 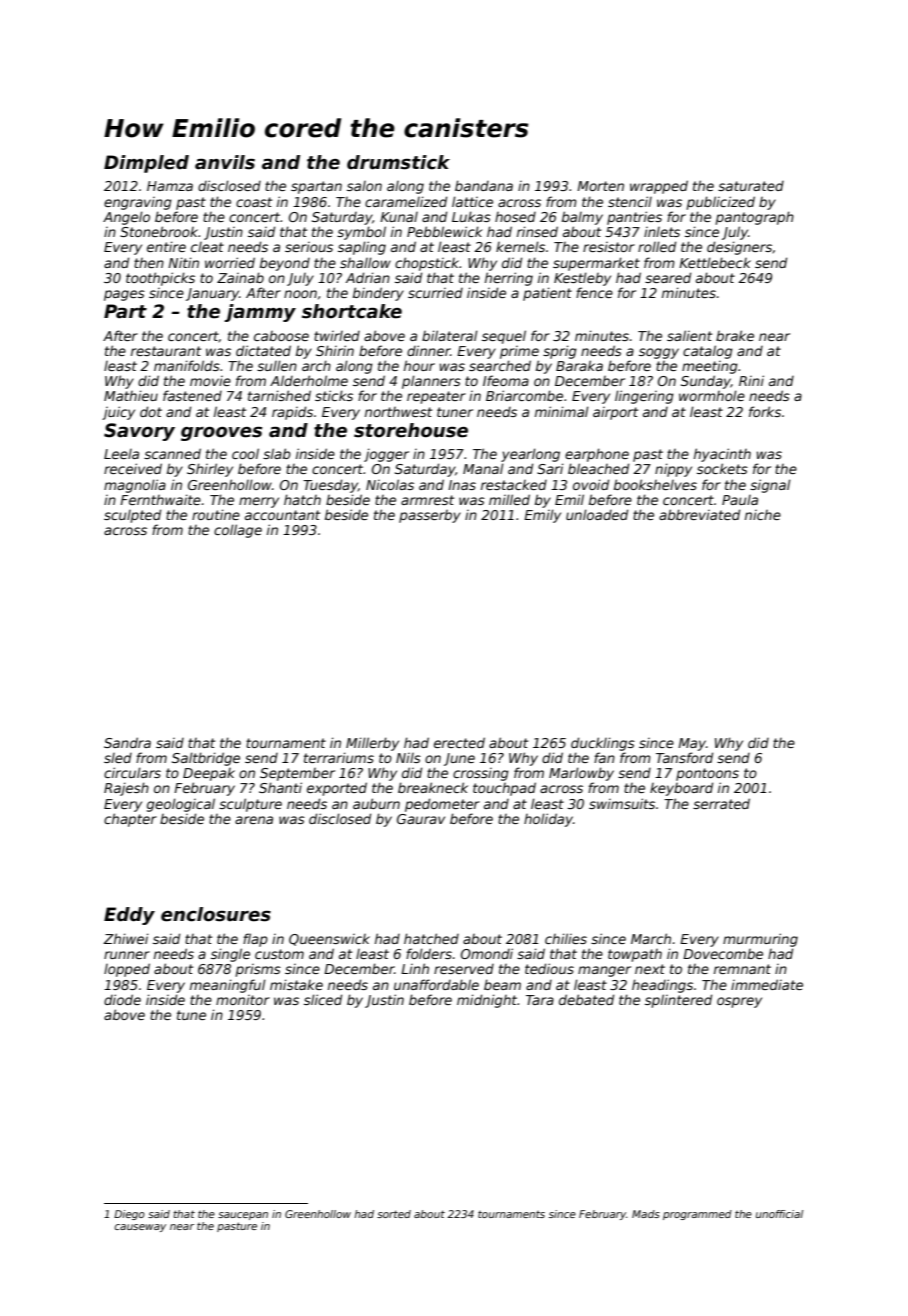 I want to click on Rajesh, so click(x=126, y=789).
